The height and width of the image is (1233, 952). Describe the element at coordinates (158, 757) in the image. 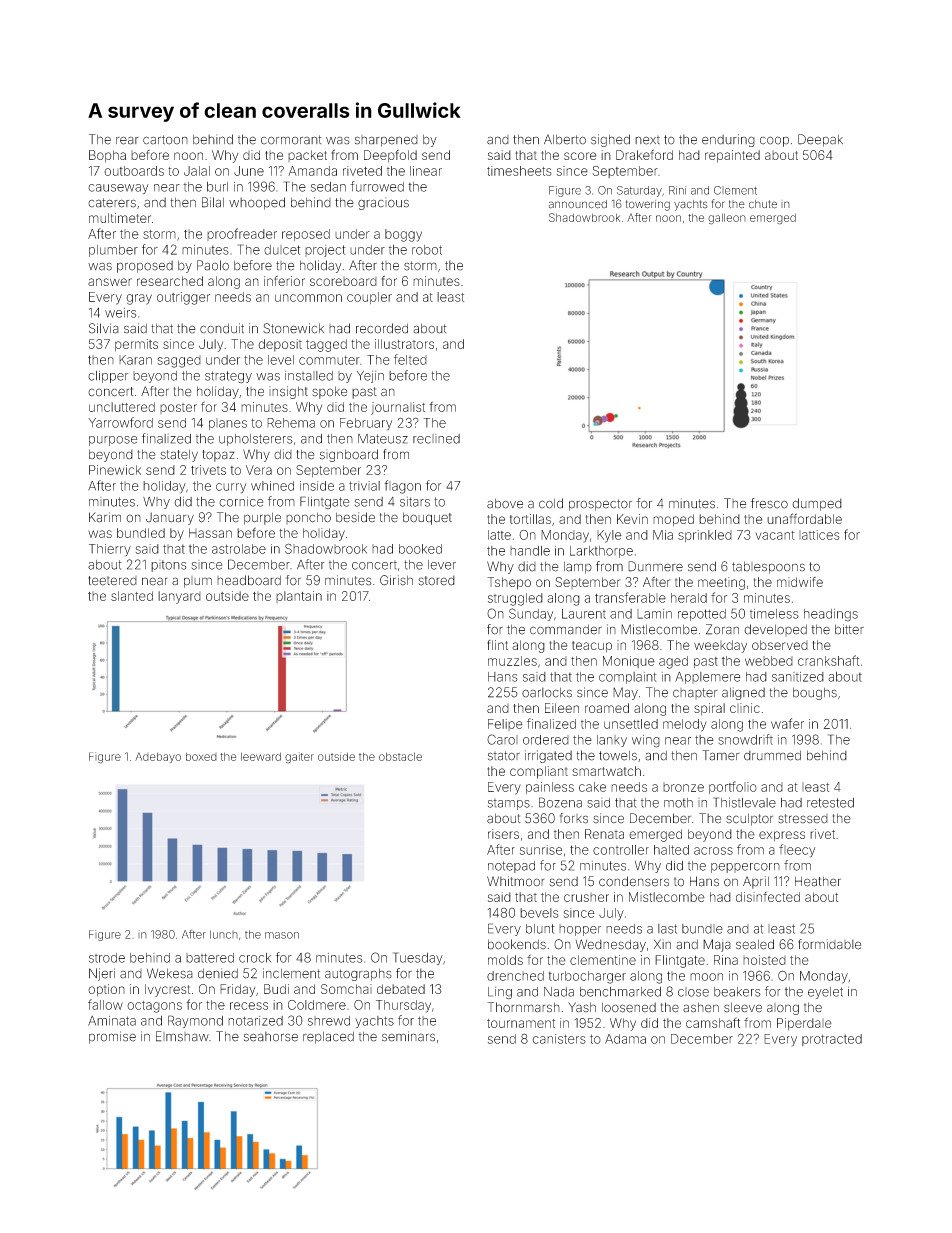

I see `Adebayo` at that location.
